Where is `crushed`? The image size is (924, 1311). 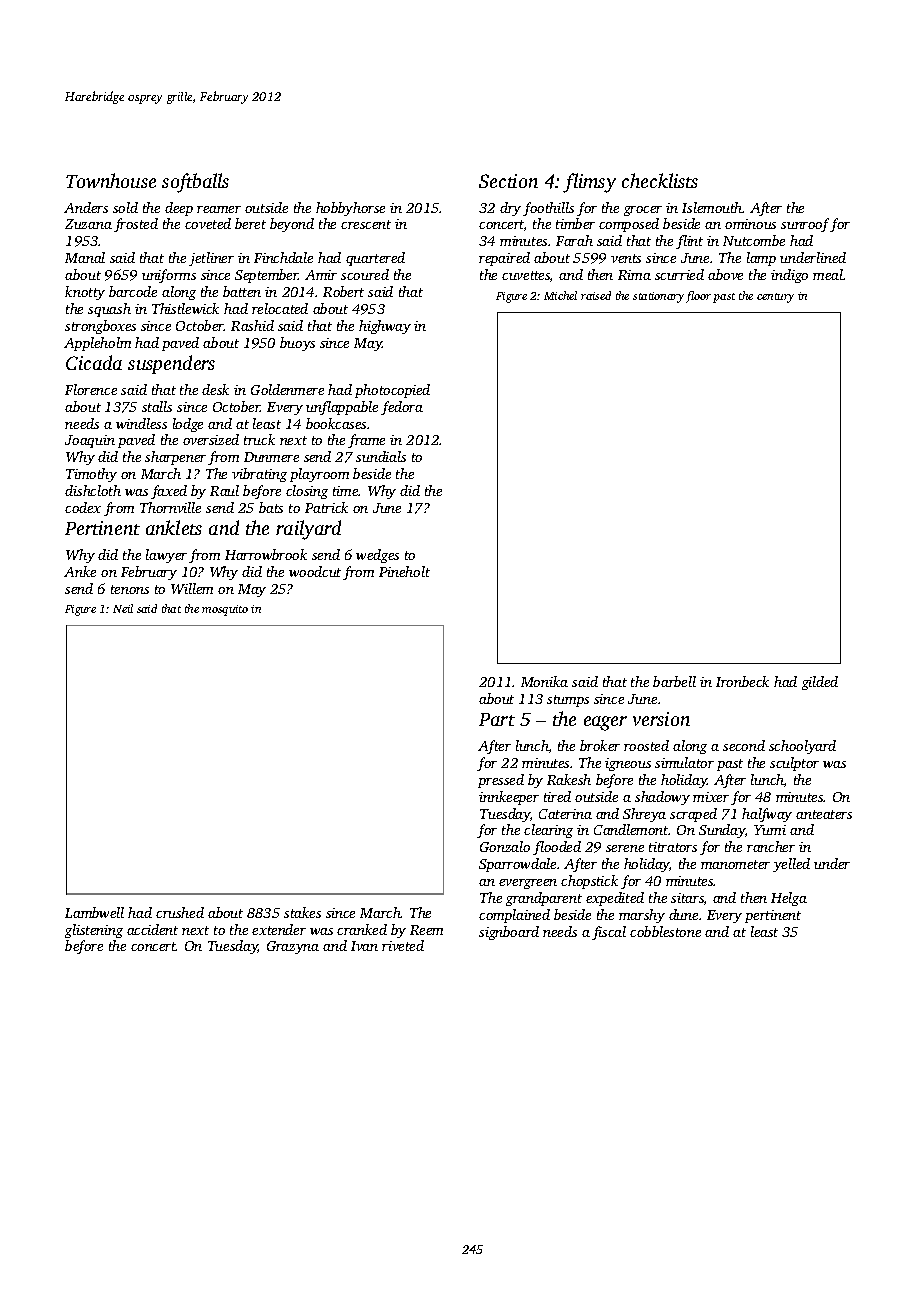 crushed is located at coordinates (180, 912).
